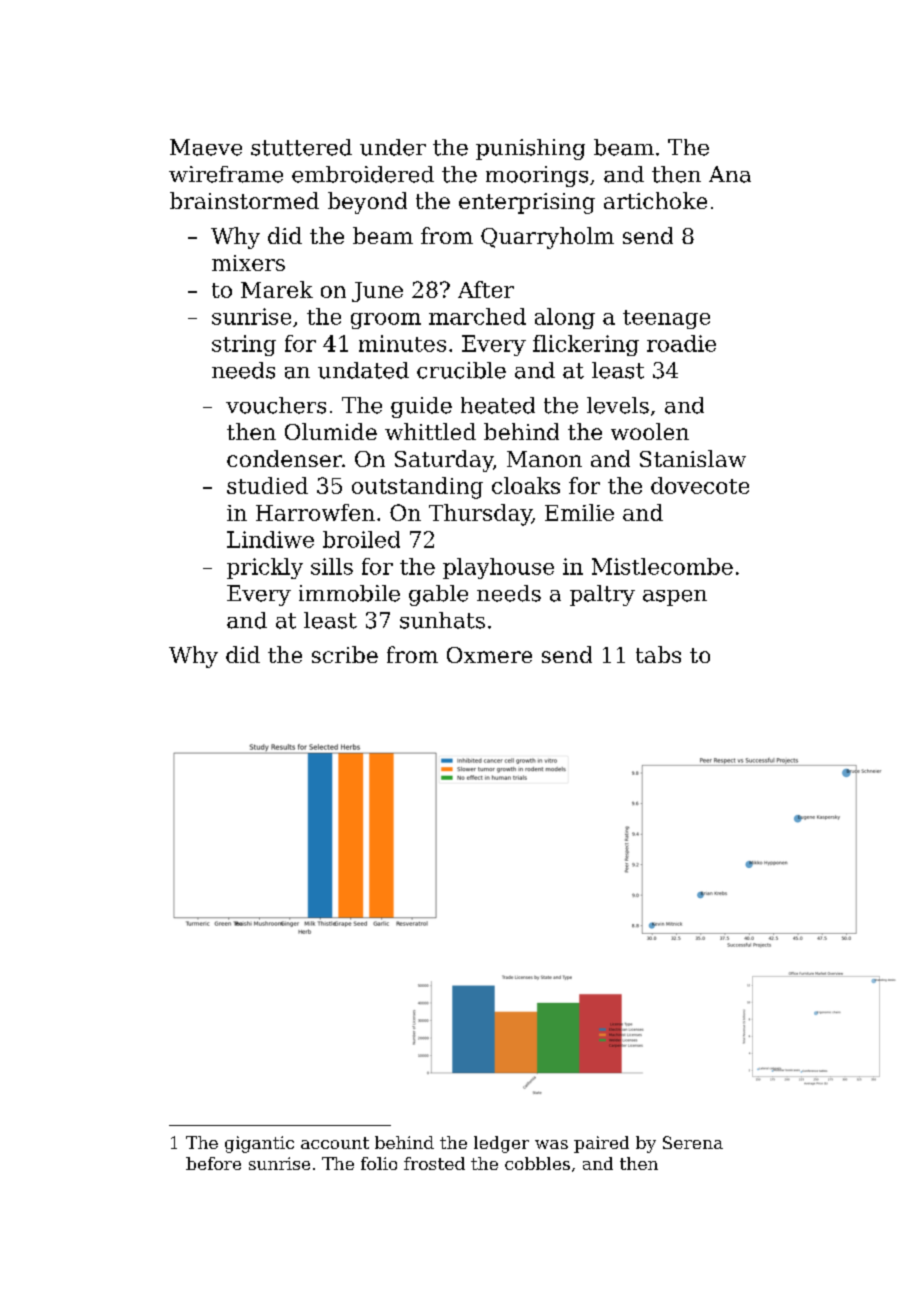  I want to click on artichoke, so click(655, 200).
